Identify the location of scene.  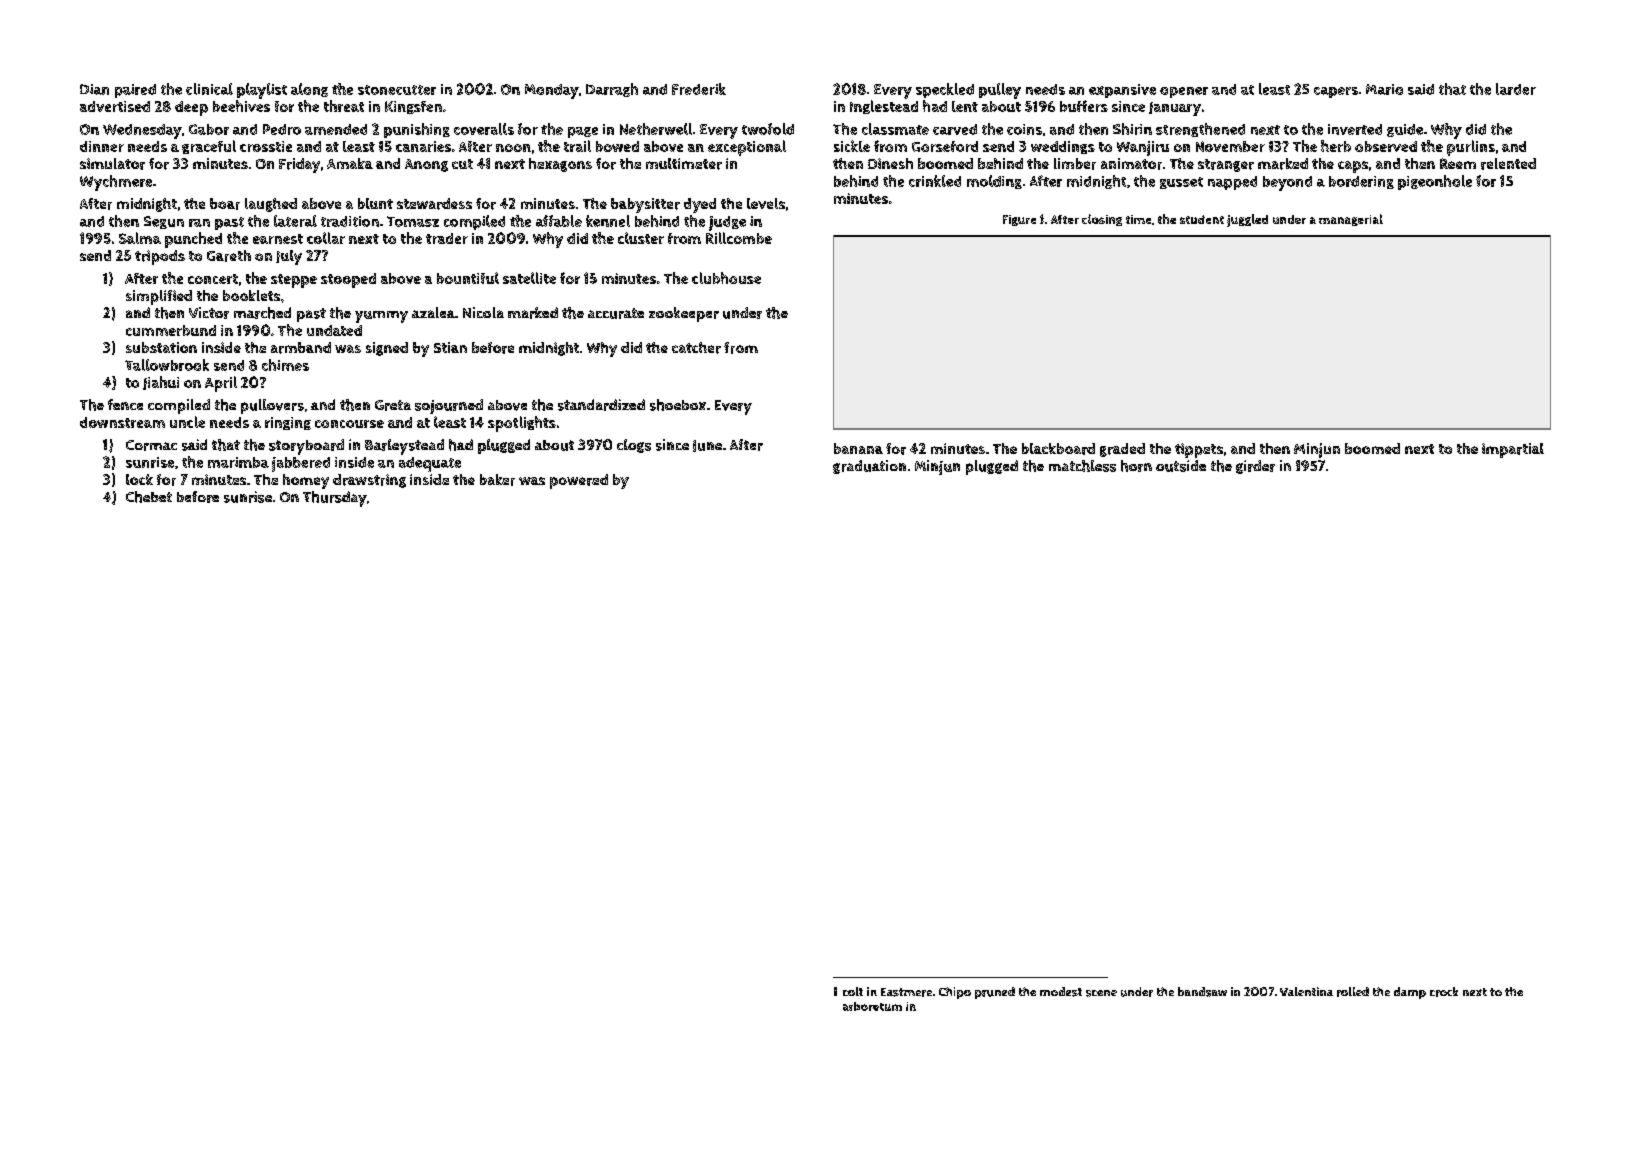
(1101, 993).
